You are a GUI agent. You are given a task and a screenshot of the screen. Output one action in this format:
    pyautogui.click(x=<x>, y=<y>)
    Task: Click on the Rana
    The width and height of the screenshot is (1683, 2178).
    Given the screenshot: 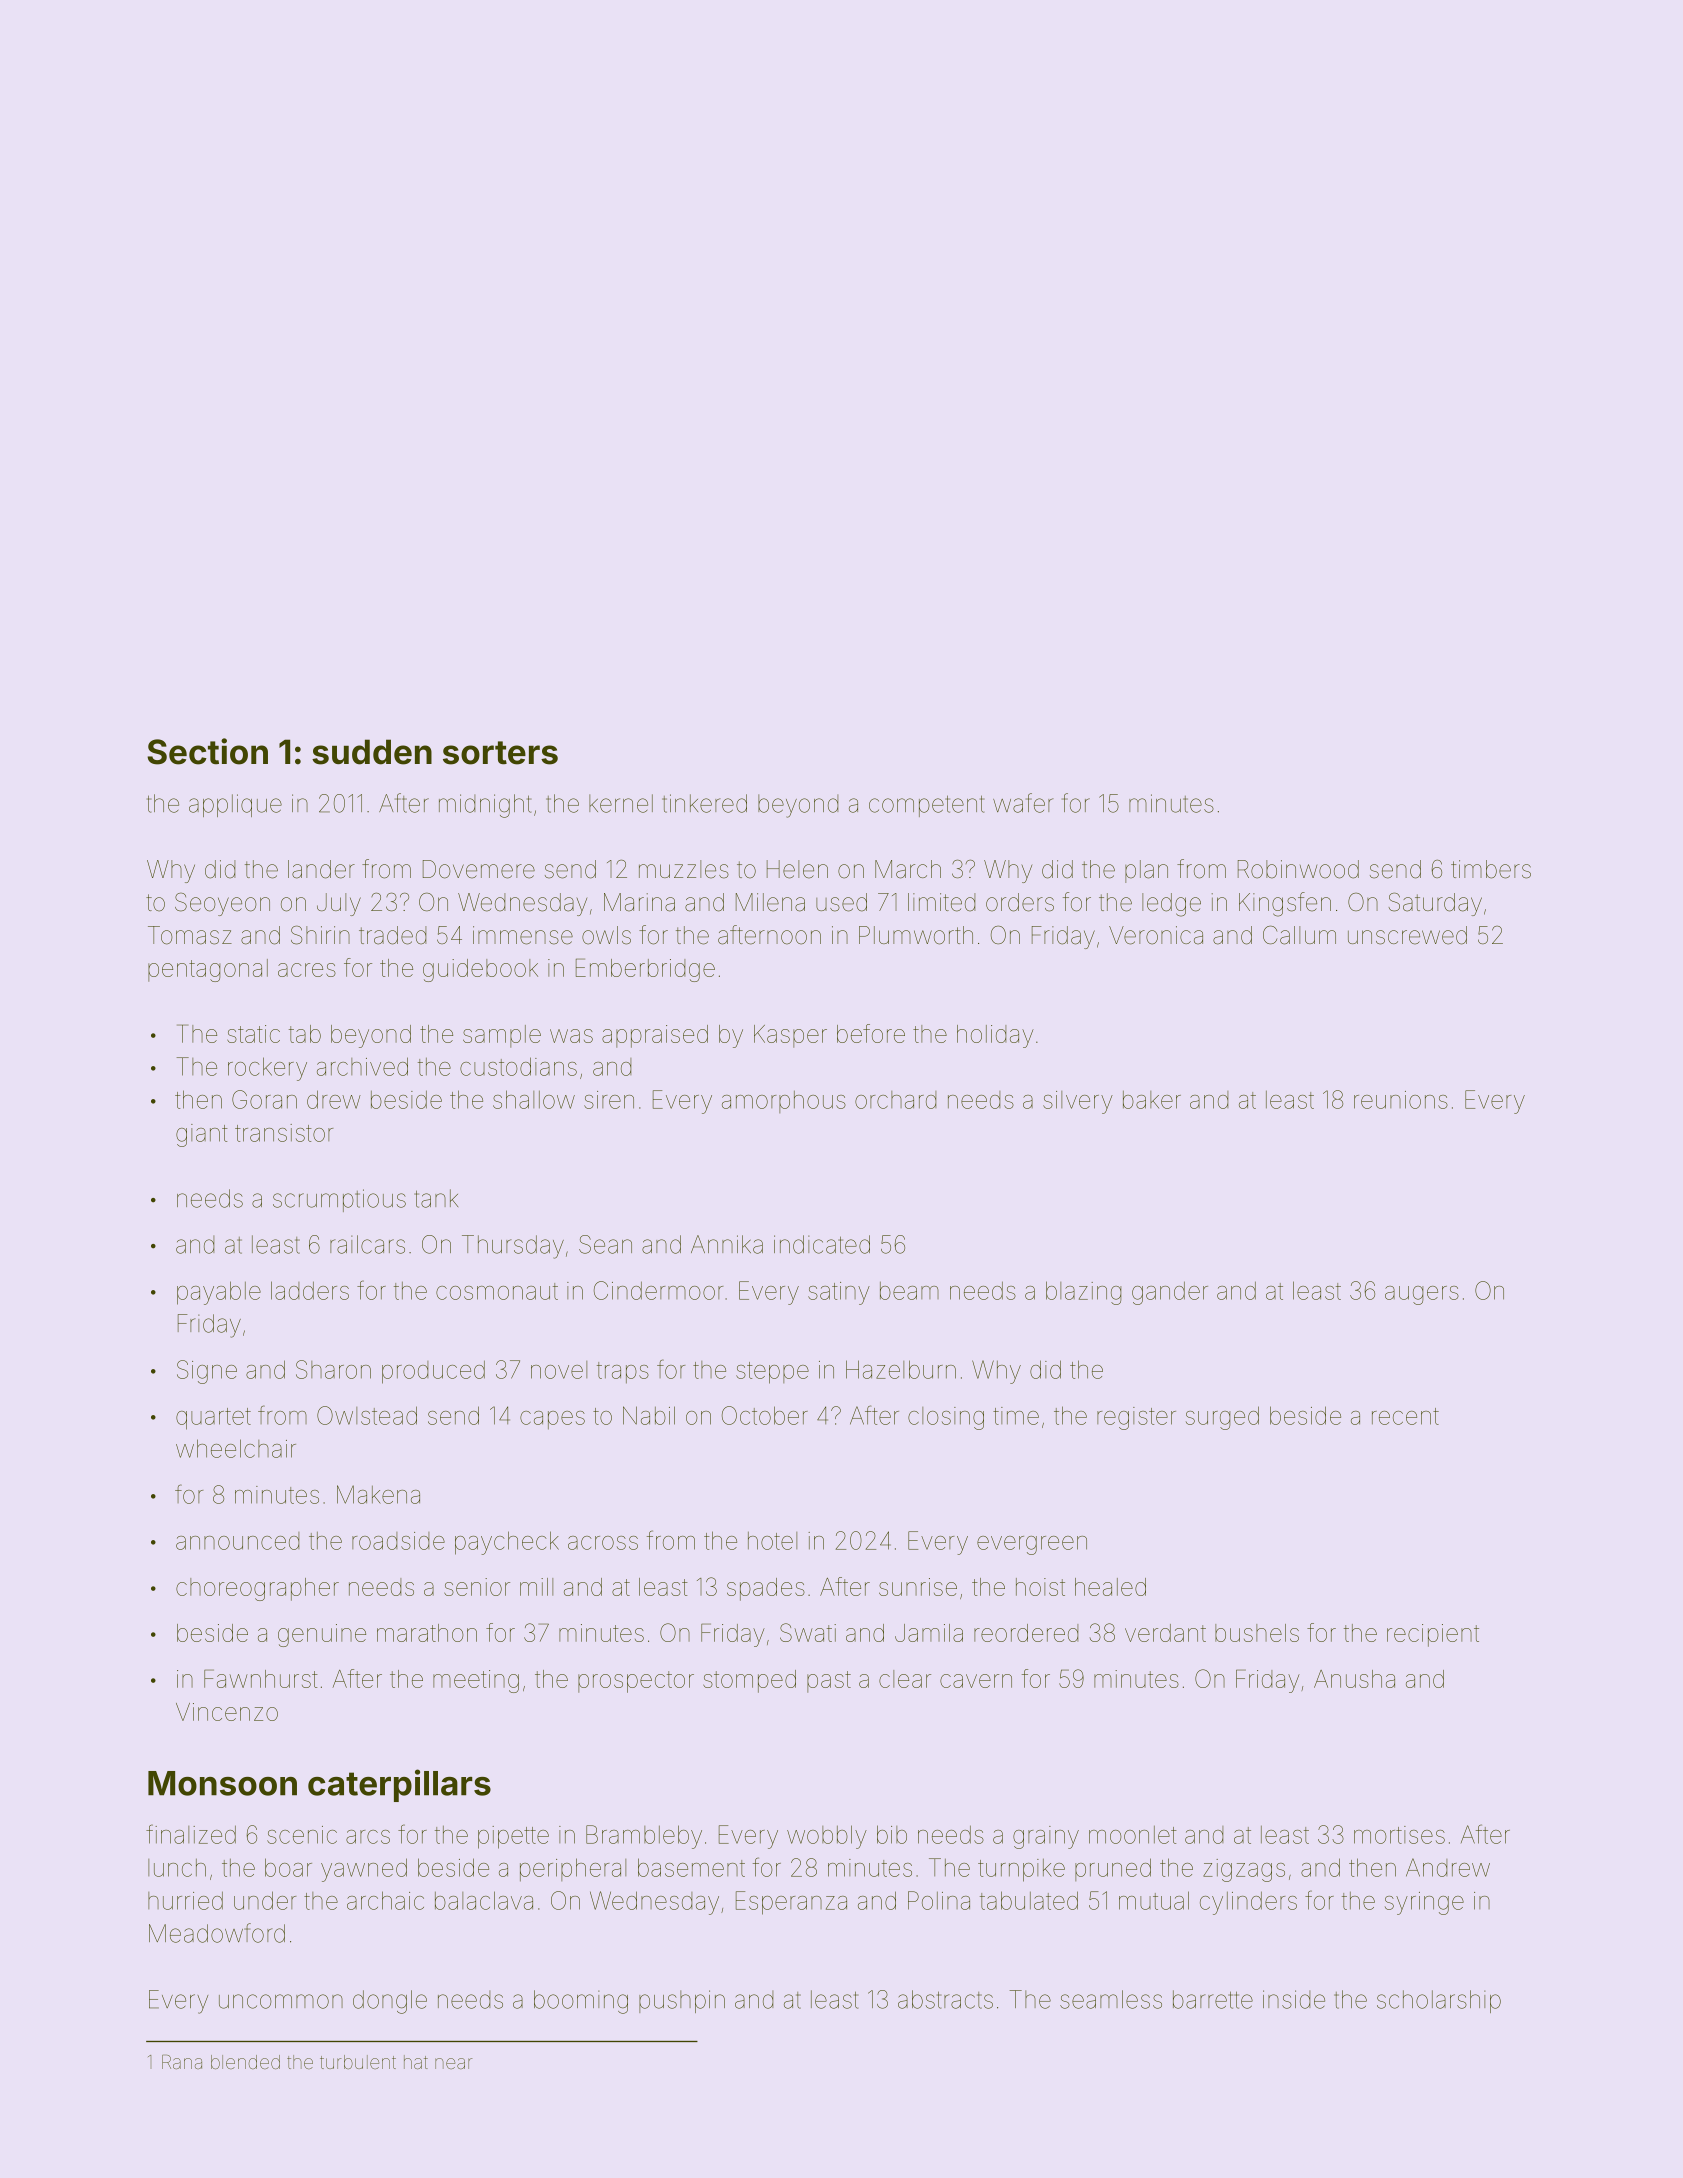 What is the action you would take?
    pyautogui.click(x=182, y=2062)
